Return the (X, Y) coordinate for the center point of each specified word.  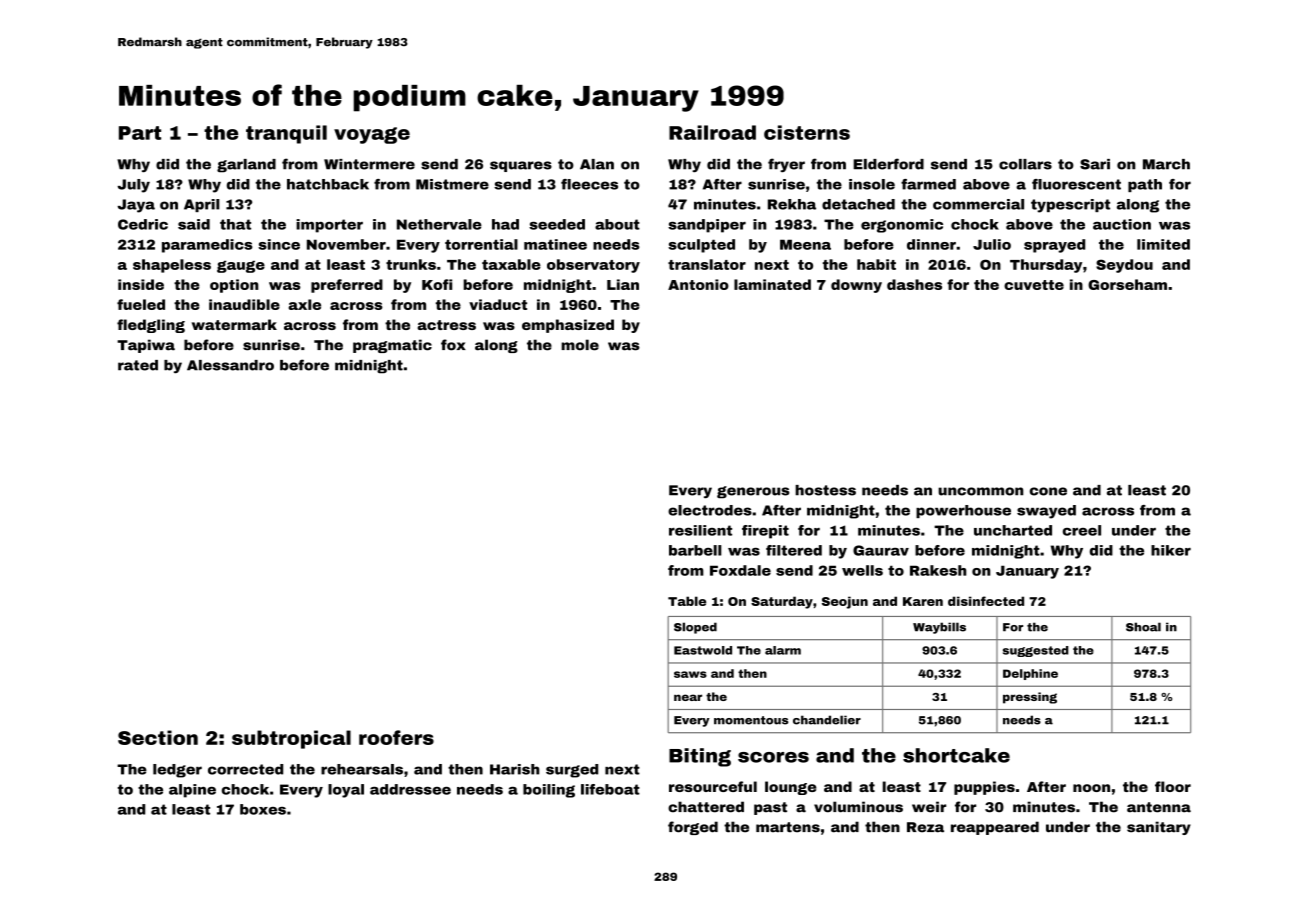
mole (580, 345)
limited (1163, 244)
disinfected (986, 601)
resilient (700, 530)
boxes (263, 809)
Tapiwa (146, 346)
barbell (695, 550)
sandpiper (707, 226)
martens (788, 827)
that (235, 224)
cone (1048, 491)
